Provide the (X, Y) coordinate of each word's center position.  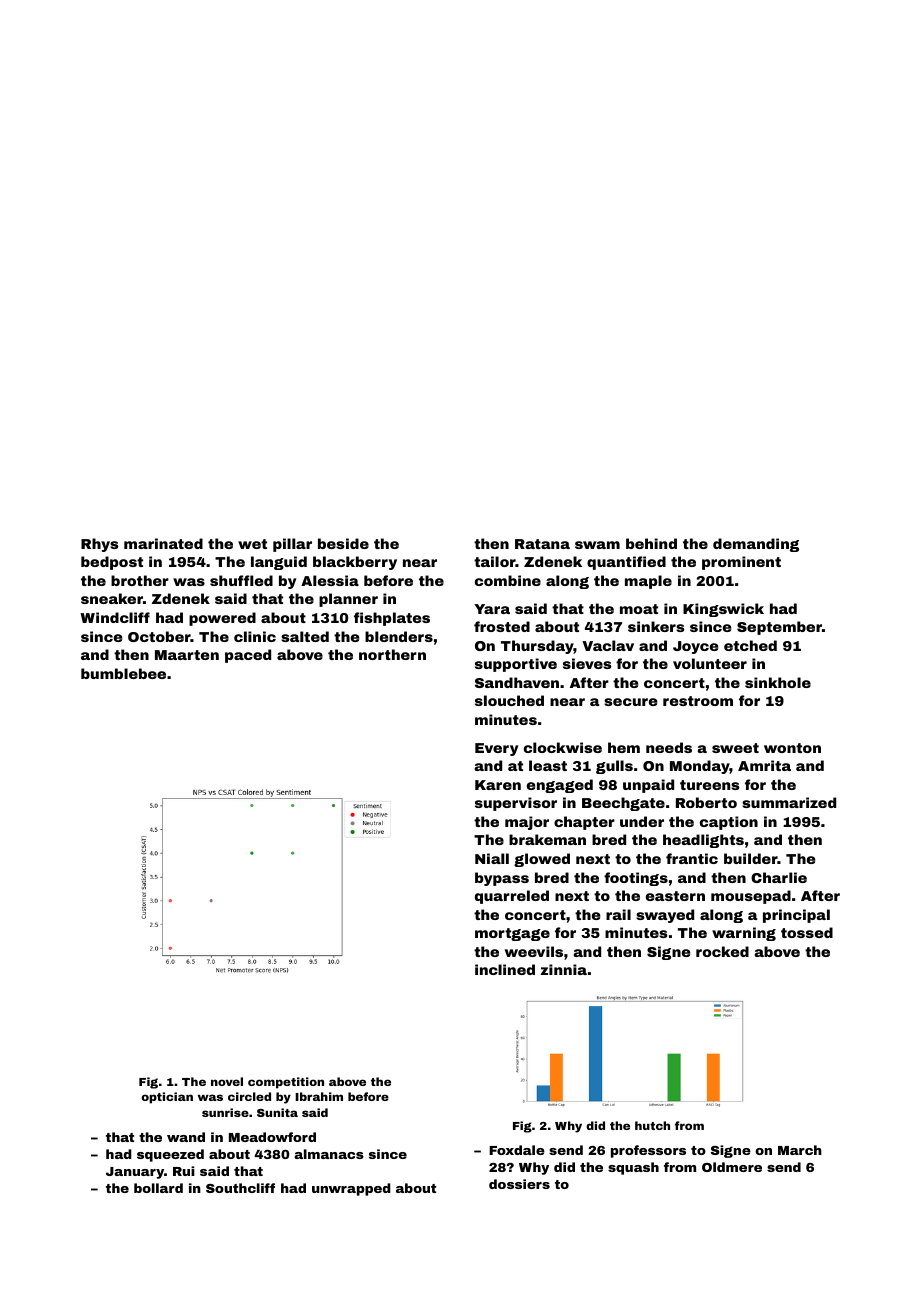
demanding (756, 545)
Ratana (542, 544)
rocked (722, 951)
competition (286, 1083)
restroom (698, 701)
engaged (560, 786)
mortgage (512, 934)
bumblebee (123, 673)
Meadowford (272, 1137)
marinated (163, 543)
